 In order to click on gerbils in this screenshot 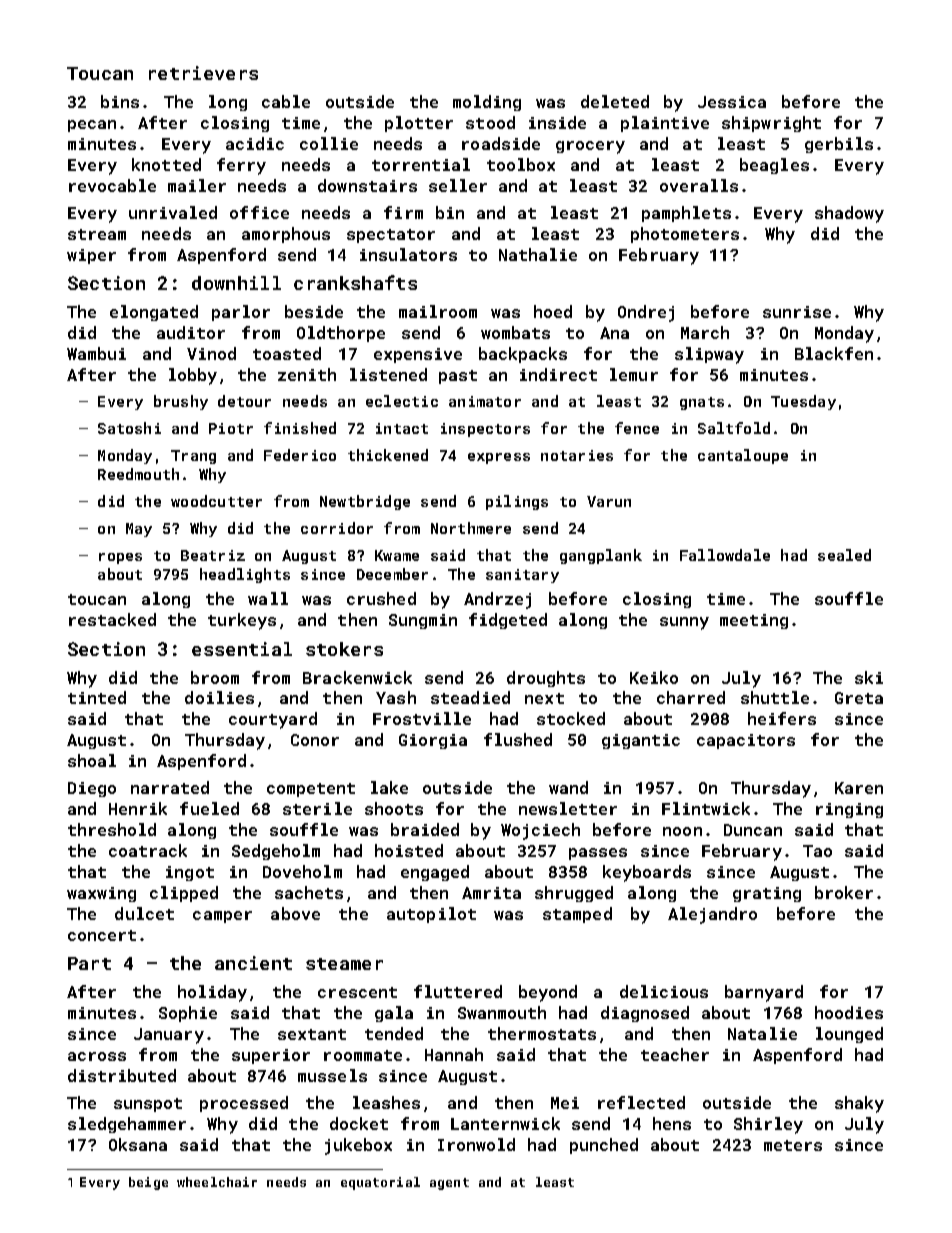, I will do `click(839, 145)`.
